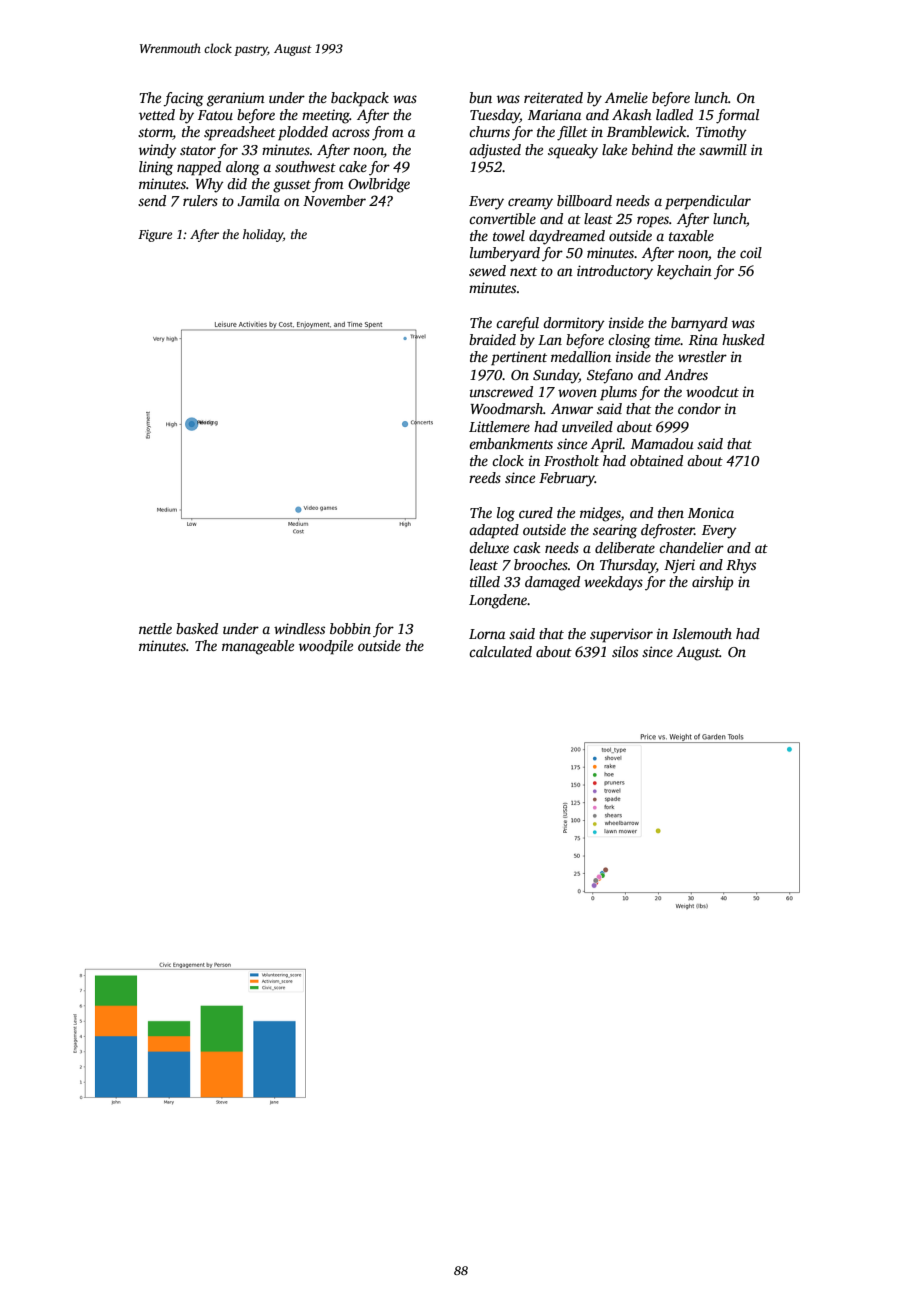  I want to click on ropes, so click(653, 222).
